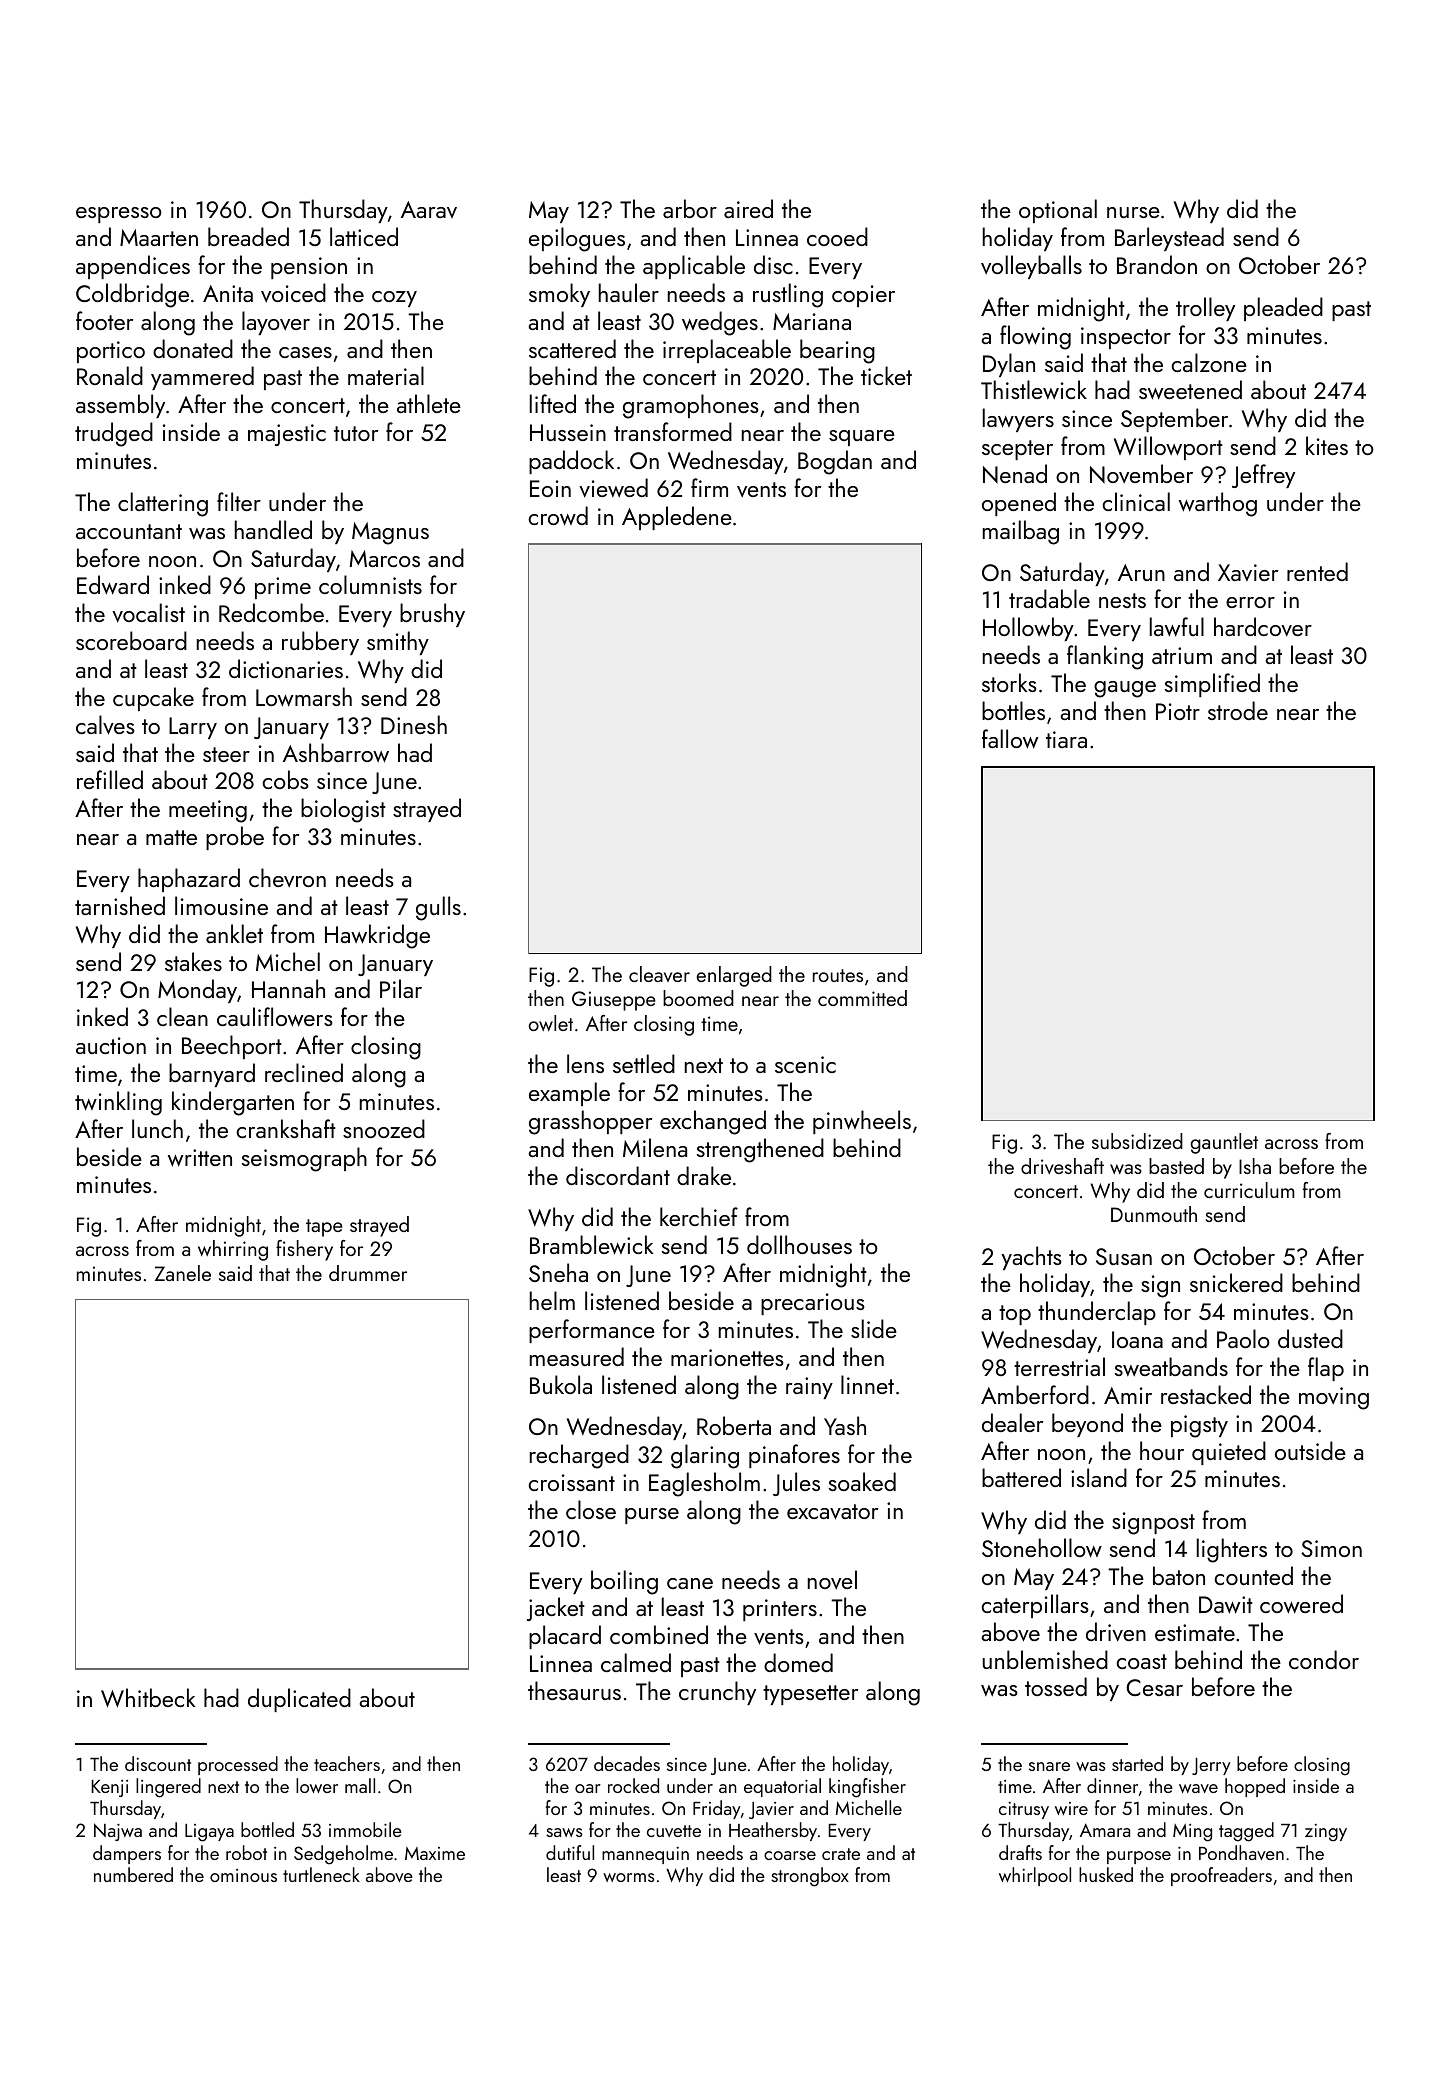 Image resolution: width=1450 pixels, height=2100 pixels. I want to click on Whitbeck, so click(148, 1698).
